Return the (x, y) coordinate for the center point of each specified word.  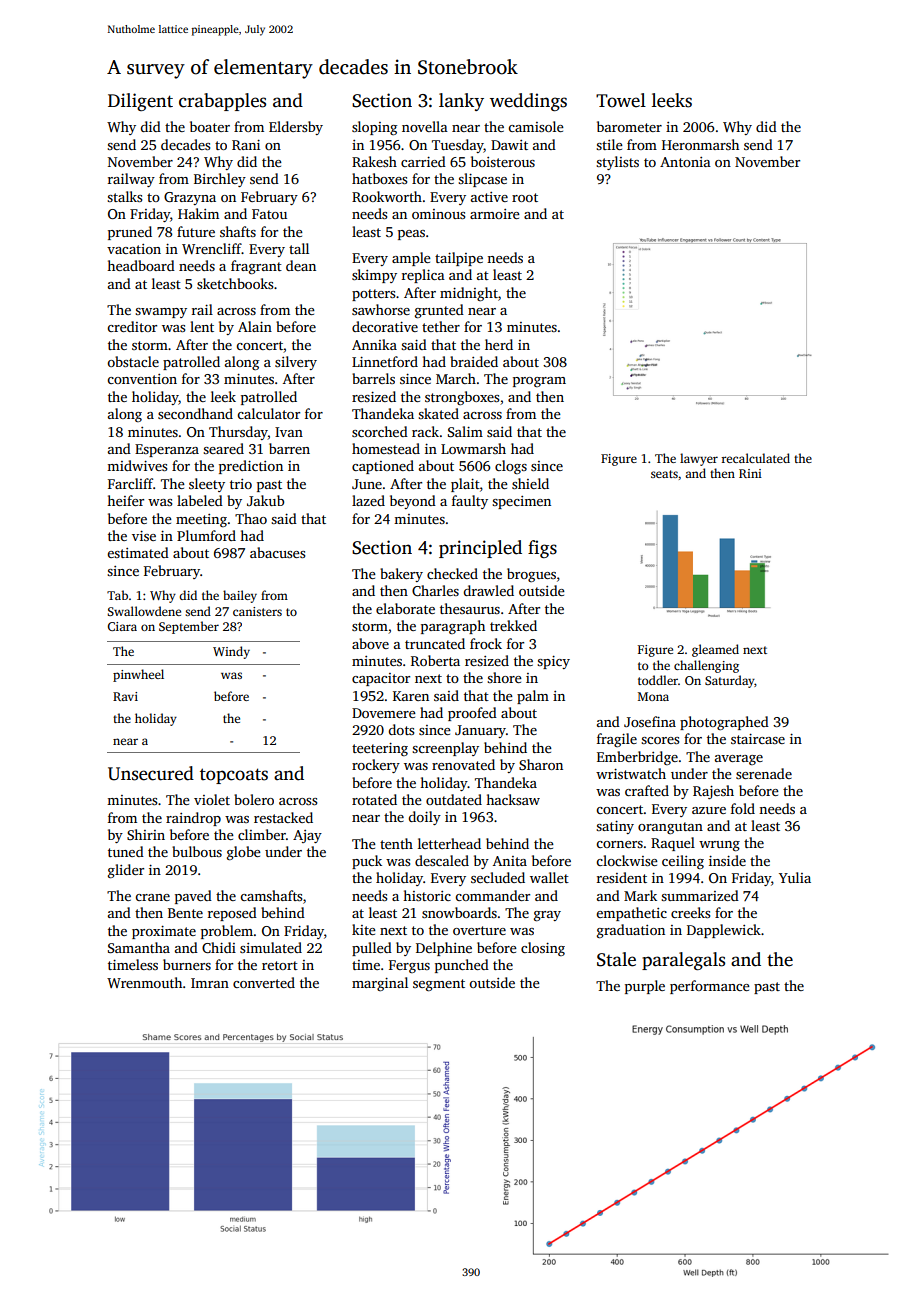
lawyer (699, 459)
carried (423, 161)
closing (543, 949)
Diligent (140, 102)
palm (533, 697)
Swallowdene (144, 611)
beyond (413, 502)
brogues (531, 575)
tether (441, 326)
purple (645, 987)
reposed (232, 914)
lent (202, 326)
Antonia (685, 162)
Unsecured (151, 773)
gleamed (715, 650)
